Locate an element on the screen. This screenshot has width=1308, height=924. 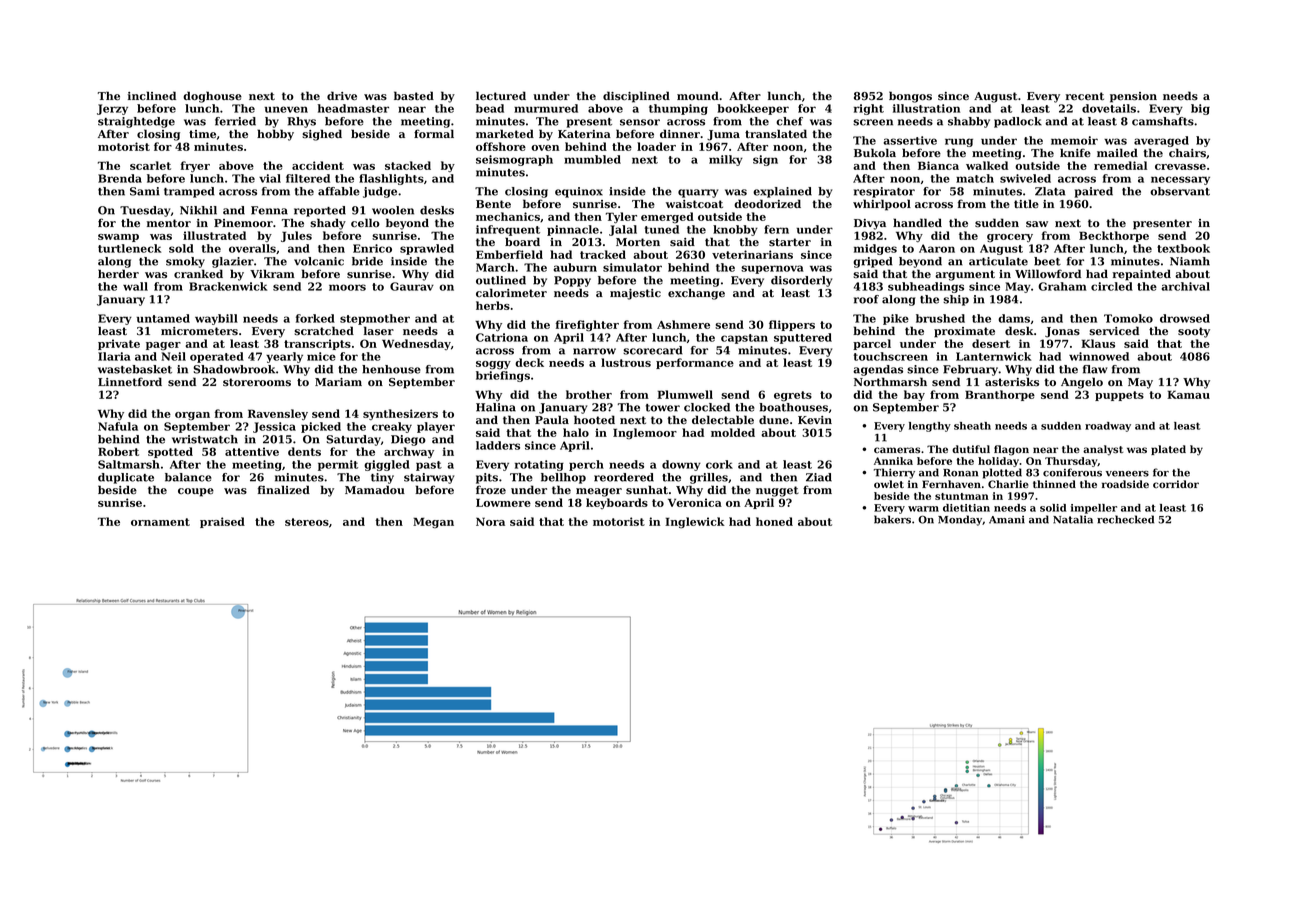
swiveled is located at coordinates (1025, 178).
